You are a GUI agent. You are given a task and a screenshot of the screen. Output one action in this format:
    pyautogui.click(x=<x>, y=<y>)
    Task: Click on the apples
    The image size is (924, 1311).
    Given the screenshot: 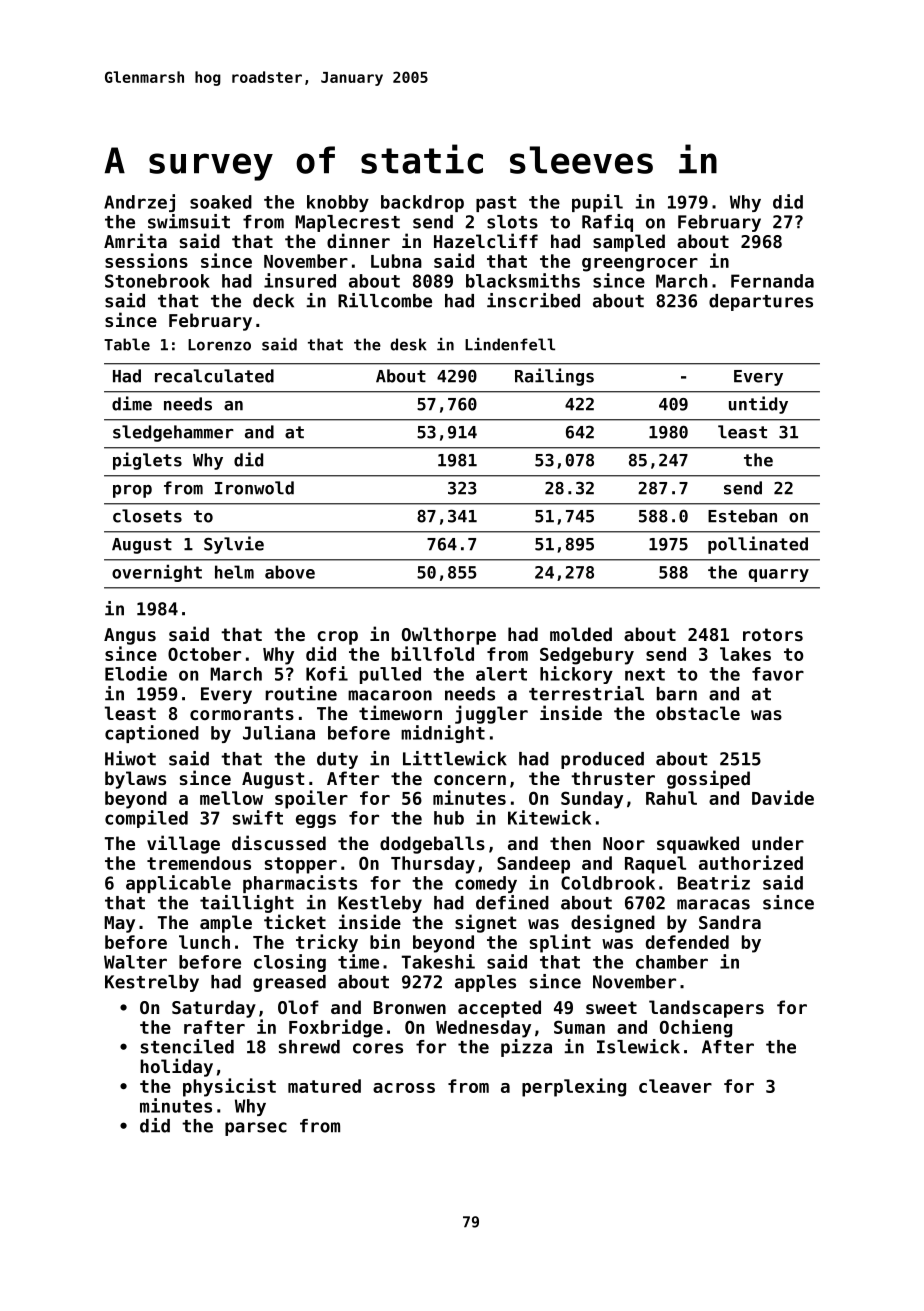 What is the action you would take?
    pyautogui.click(x=485, y=983)
